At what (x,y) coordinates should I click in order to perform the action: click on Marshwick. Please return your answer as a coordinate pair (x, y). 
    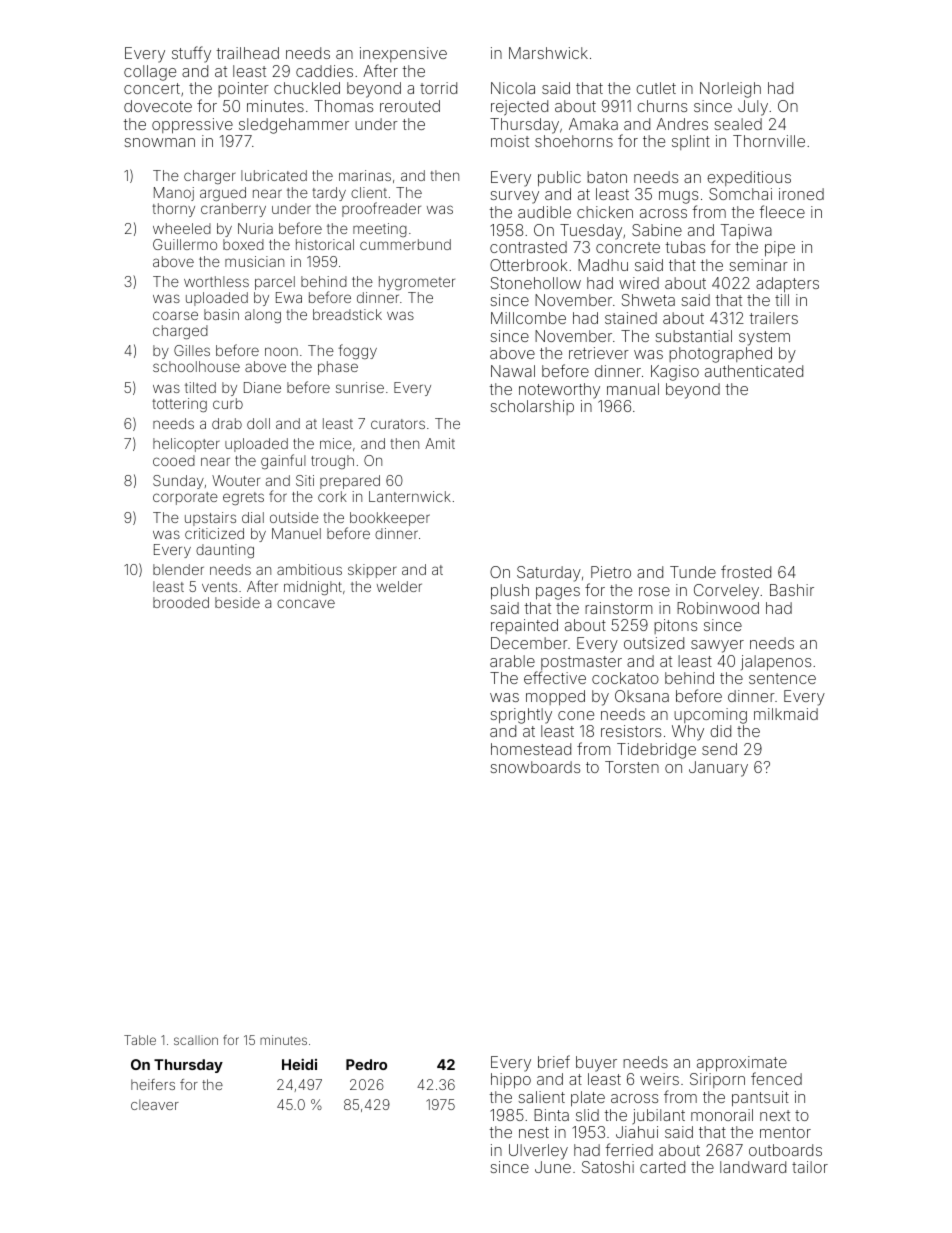
    Looking at the image, I should click on (548, 53).
